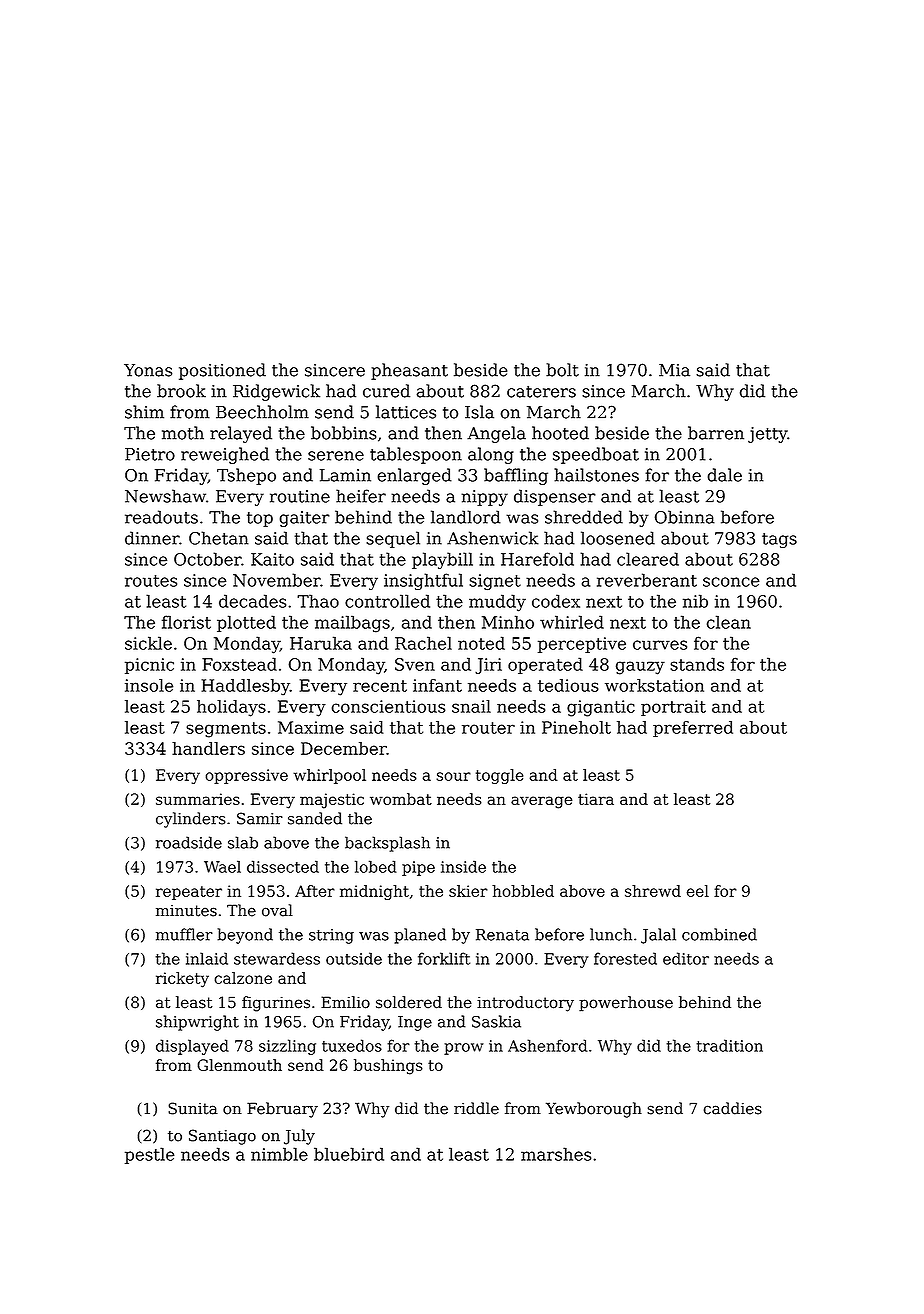 Image resolution: width=924 pixels, height=1314 pixels. I want to click on caddies, so click(732, 1108).
